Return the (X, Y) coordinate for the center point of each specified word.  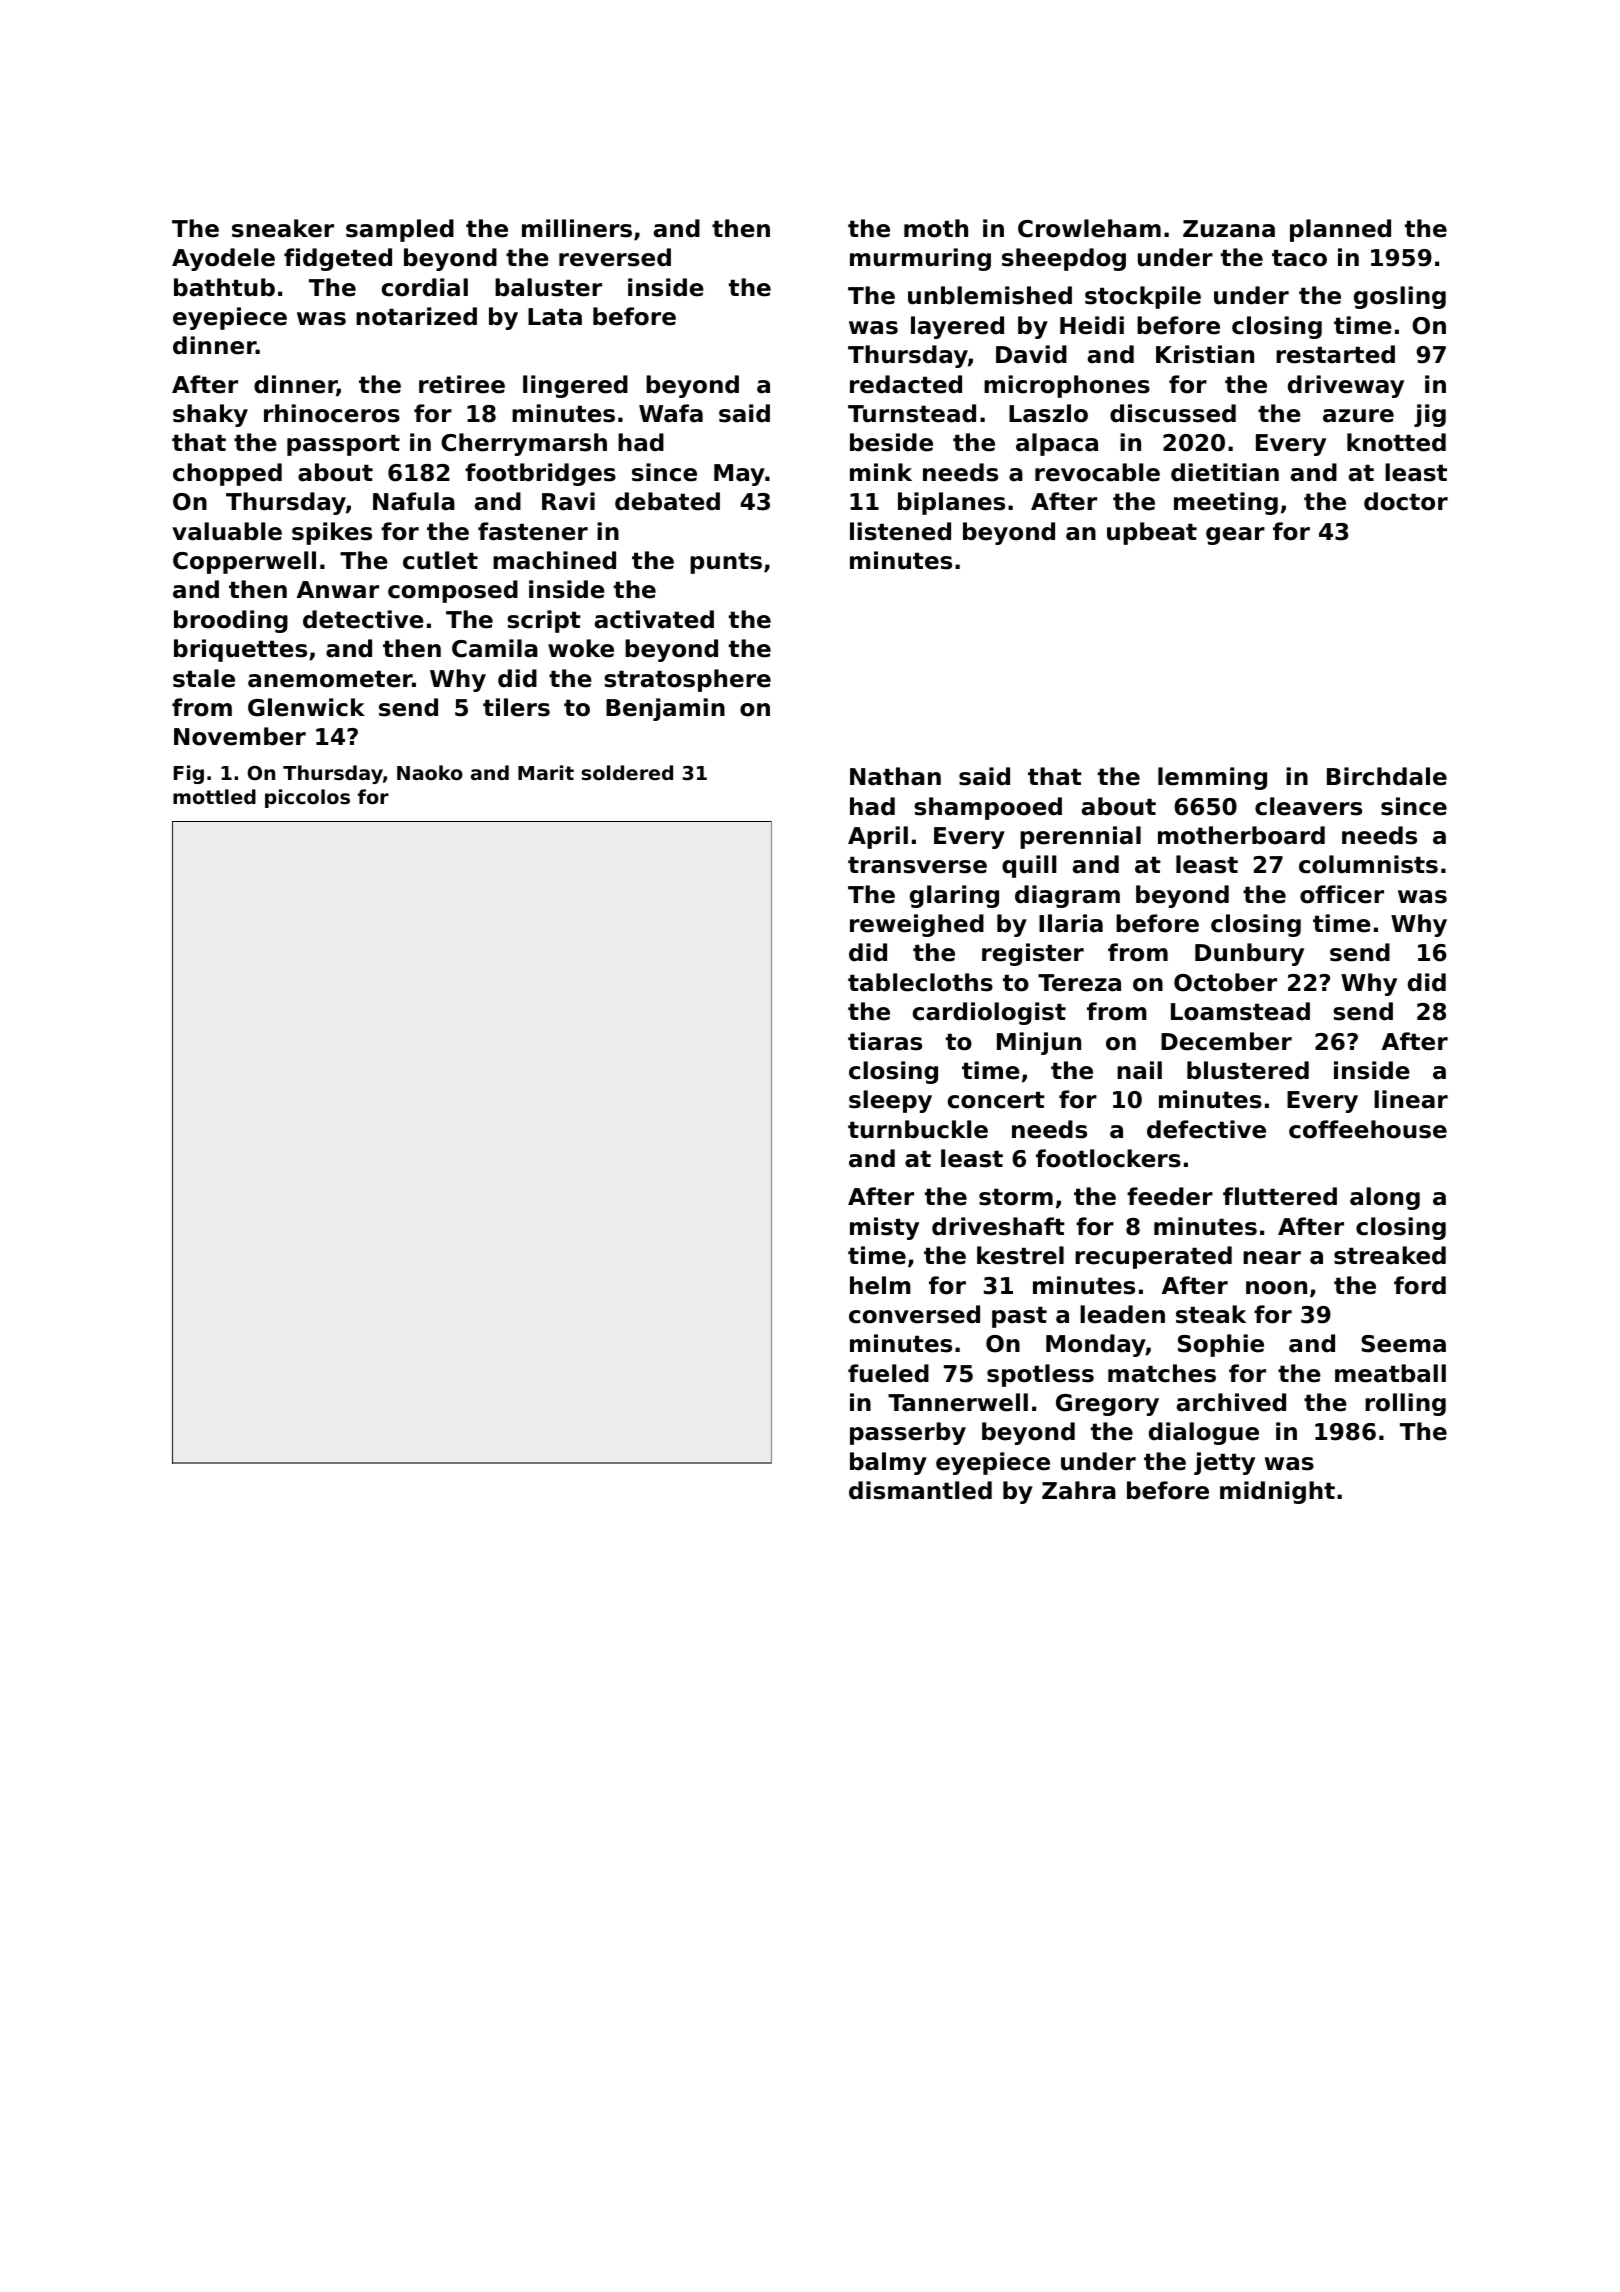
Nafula (414, 501)
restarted (1335, 354)
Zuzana (1229, 229)
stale (204, 678)
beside (891, 442)
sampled (400, 230)
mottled (214, 796)
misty (884, 1228)
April (878, 837)
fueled (888, 1373)
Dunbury (1249, 954)
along (1385, 1198)
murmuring (920, 259)
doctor (1406, 501)
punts (726, 563)
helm (880, 1285)
